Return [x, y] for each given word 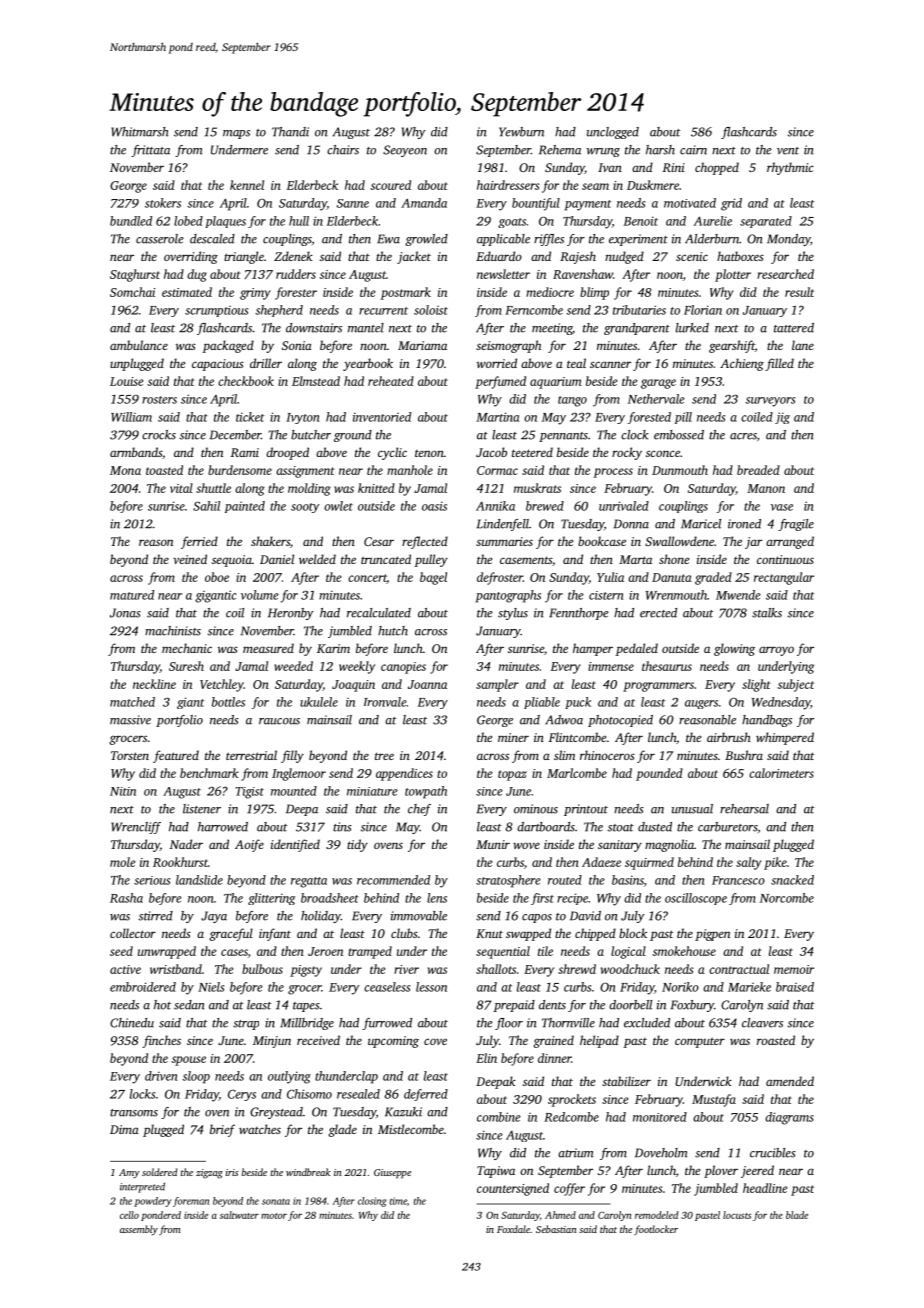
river [406, 969]
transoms [134, 1113]
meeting [552, 329]
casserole [160, 239]
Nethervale [656, 399]
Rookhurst [180, 862]
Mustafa [714, 1100]
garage [658, 384]
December [235, 435]
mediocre [550, 292]
